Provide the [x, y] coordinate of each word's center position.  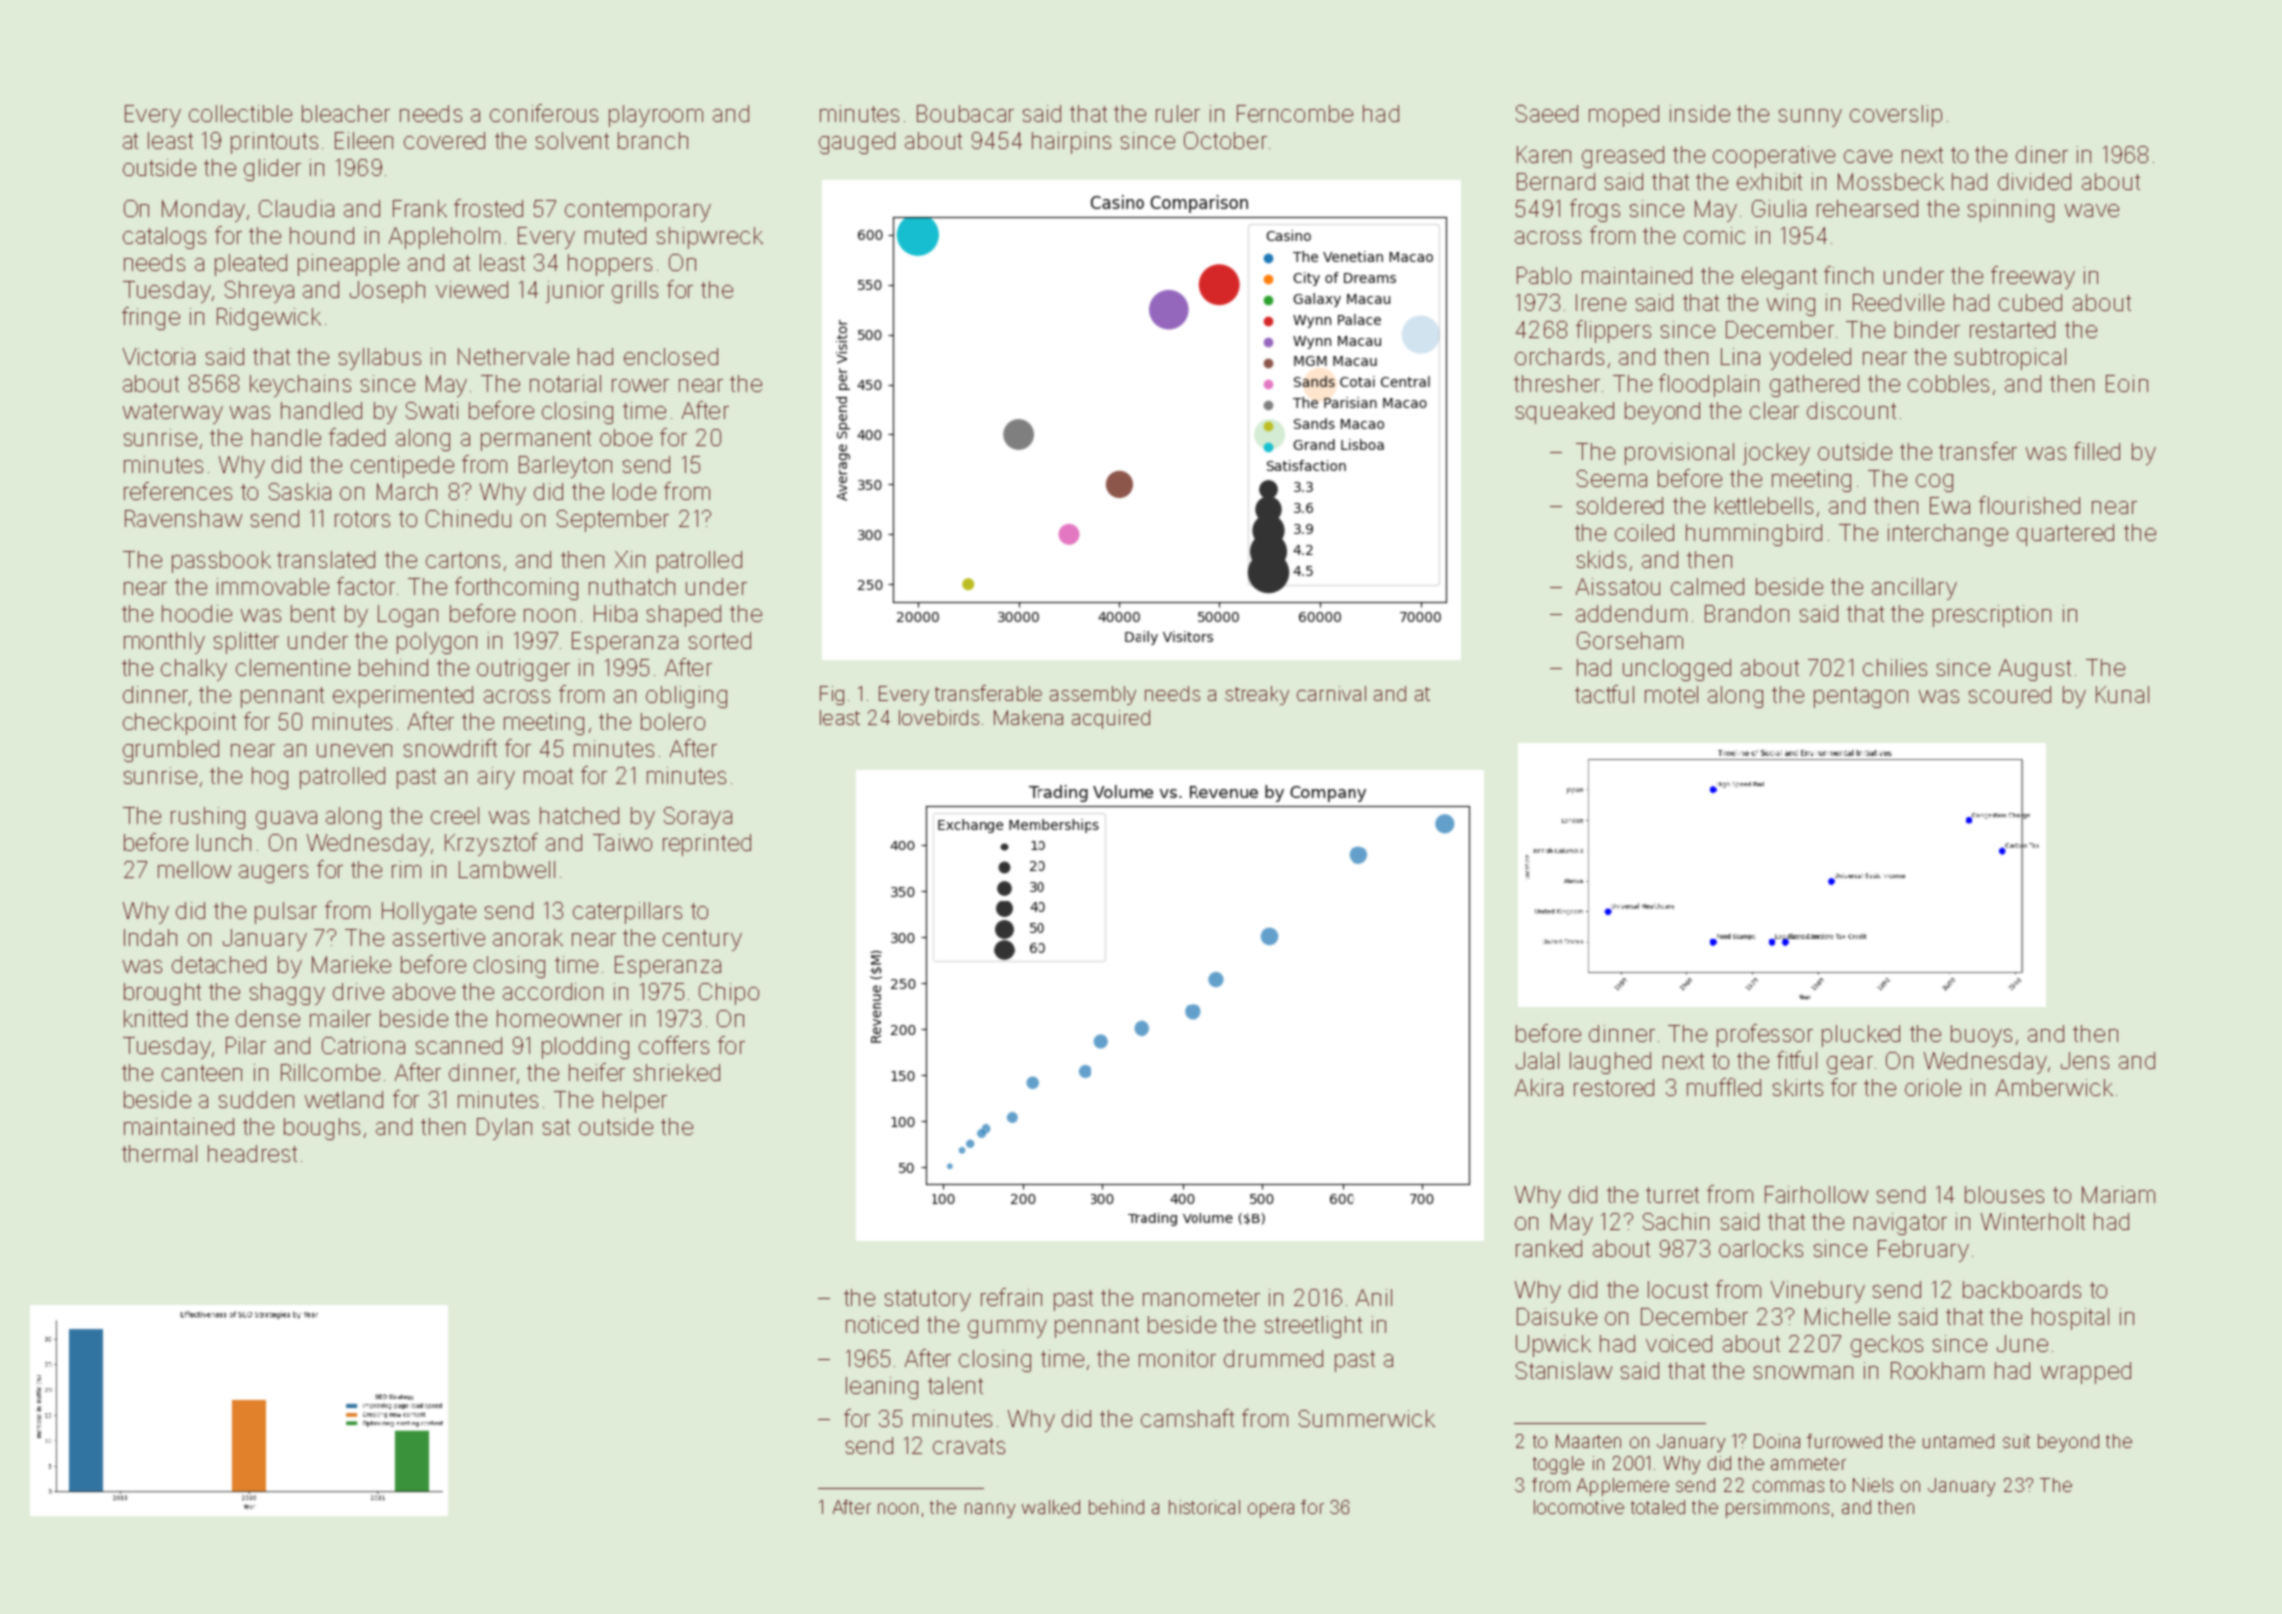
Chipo [729, 994]
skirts [1798, 1087]
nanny [990, 1510]
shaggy [287, 994]
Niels [1873, 1485]
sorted [720, 640]
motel [1671, 694]
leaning [882, 1388]
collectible [240, 113]
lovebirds [939, 717]
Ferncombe [1295, 113]
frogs [1595, 210]
